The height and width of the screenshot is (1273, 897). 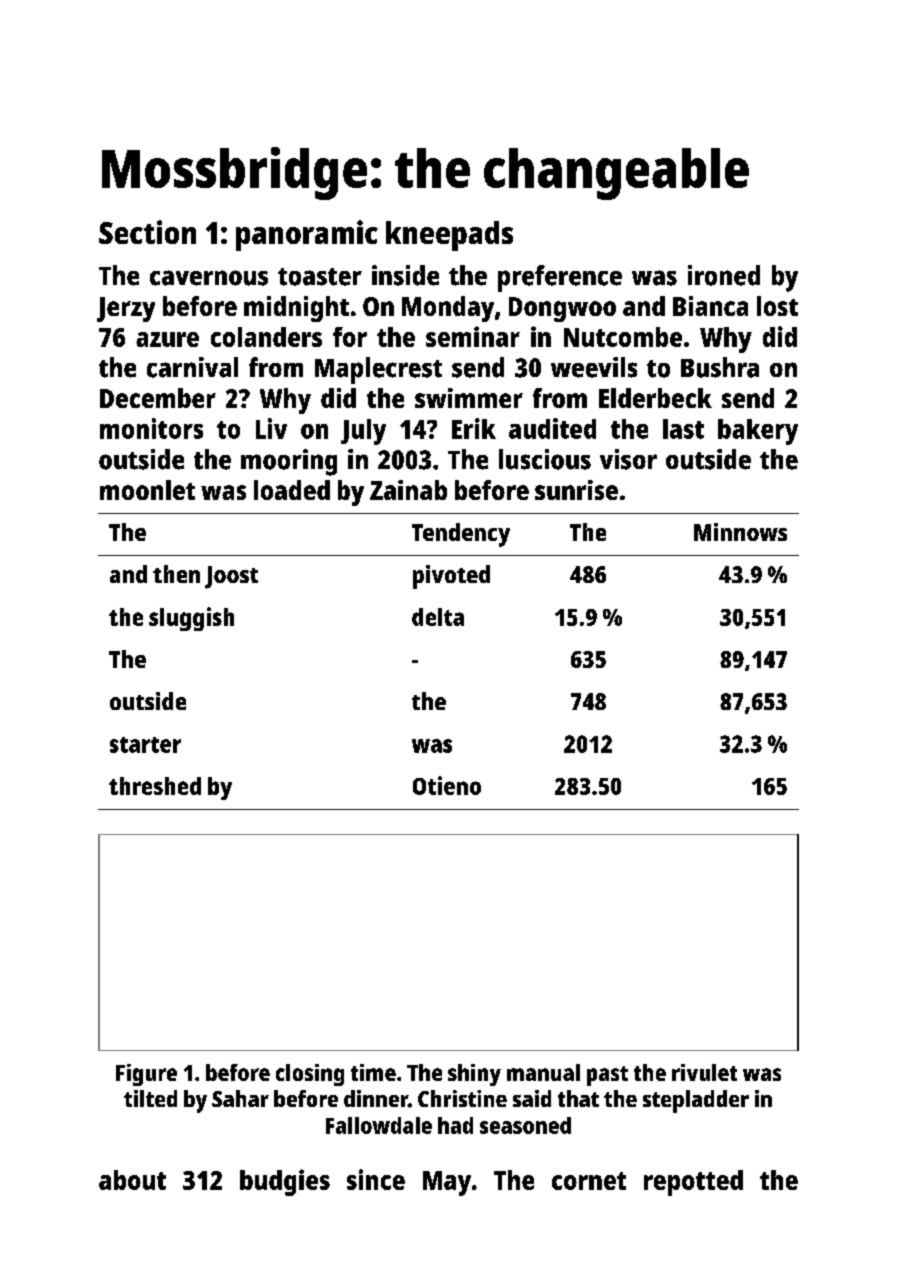 I want to click on kneepads, so click(x=449, y=236).
